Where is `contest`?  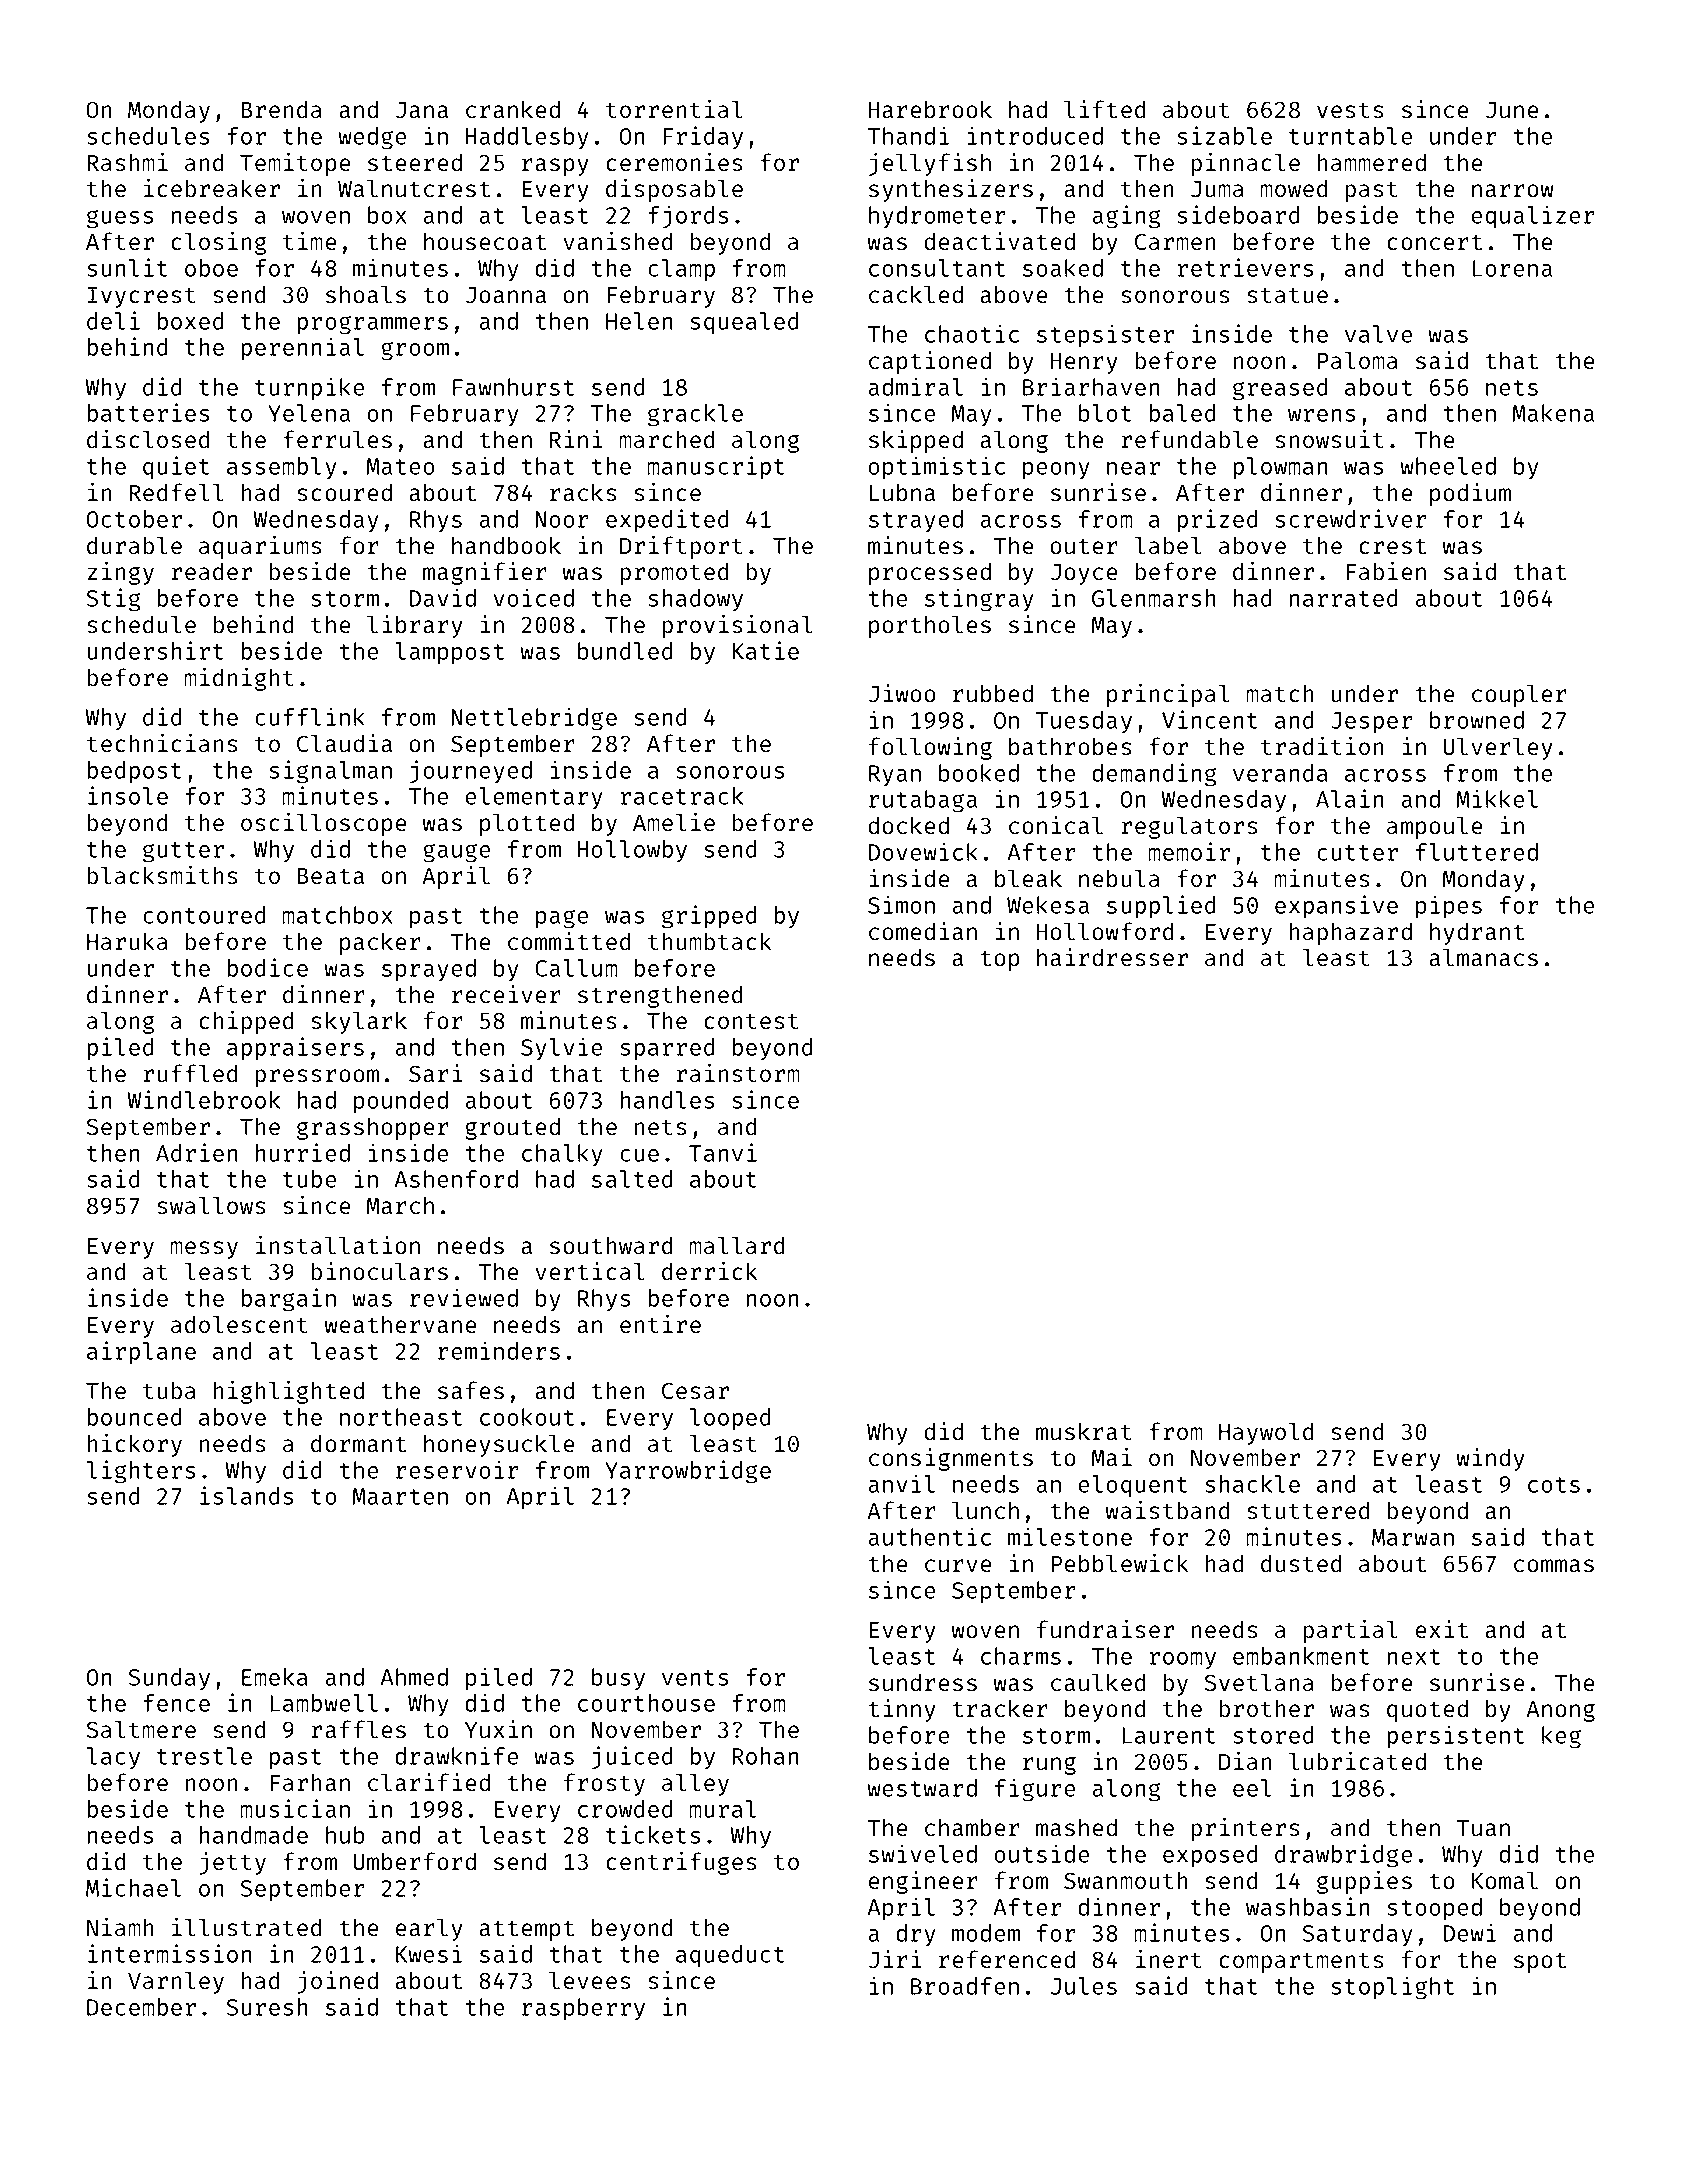
contest is located at coordinates (751, 1021).
